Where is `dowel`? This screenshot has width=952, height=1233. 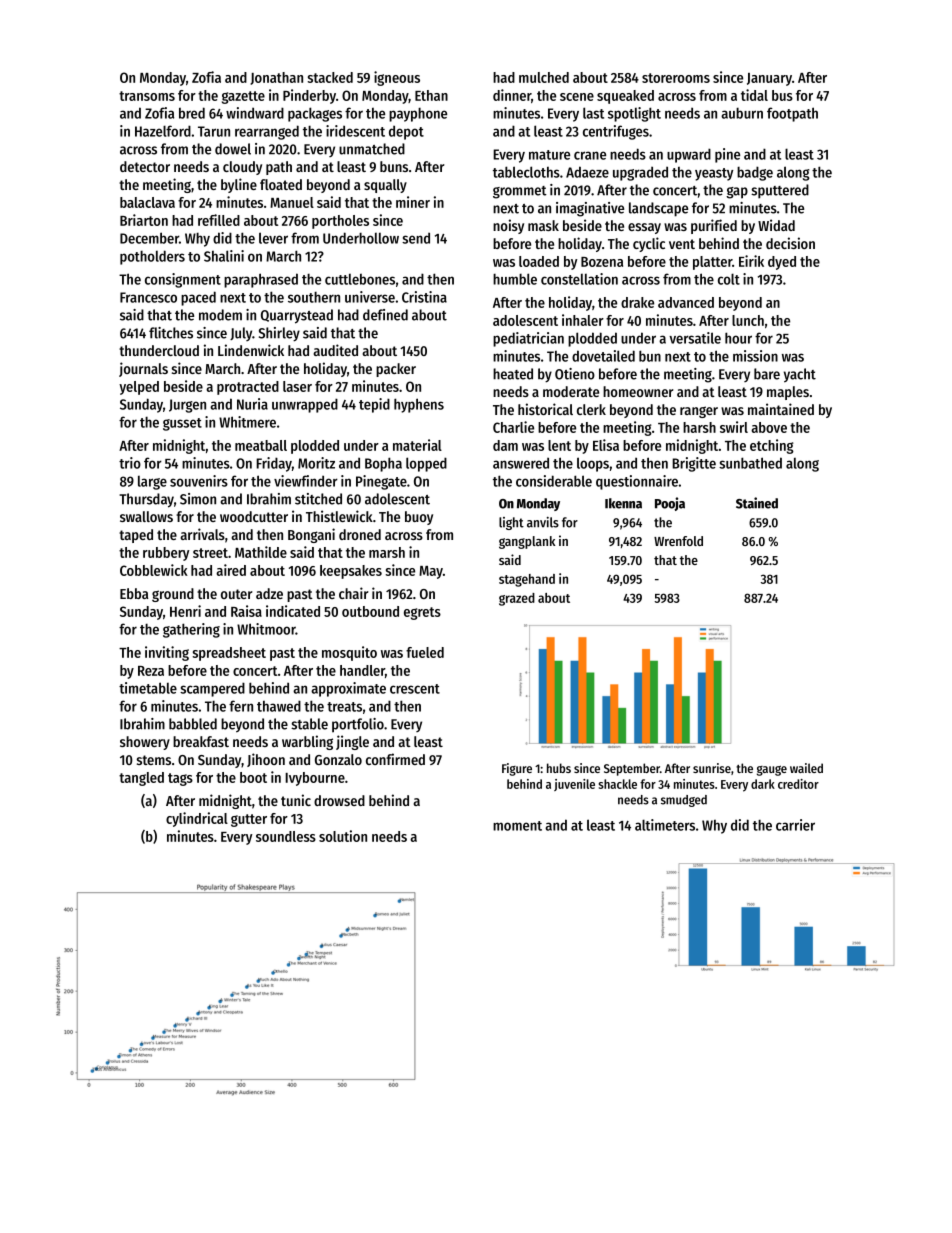
dowel is located at coordinates (233, 149).
